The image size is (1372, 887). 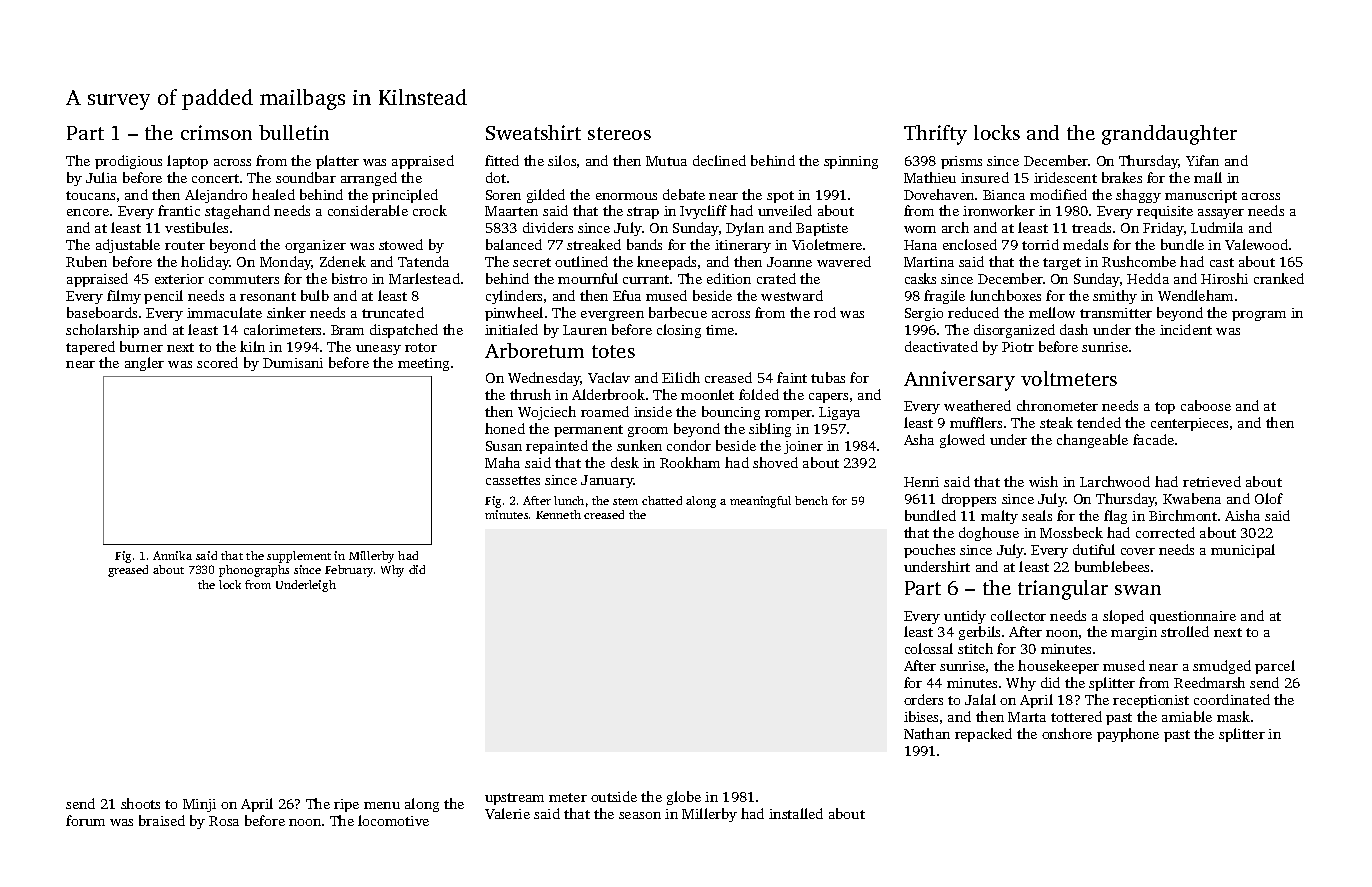 I want to click on bulletin, so click(x=294, y=132).
